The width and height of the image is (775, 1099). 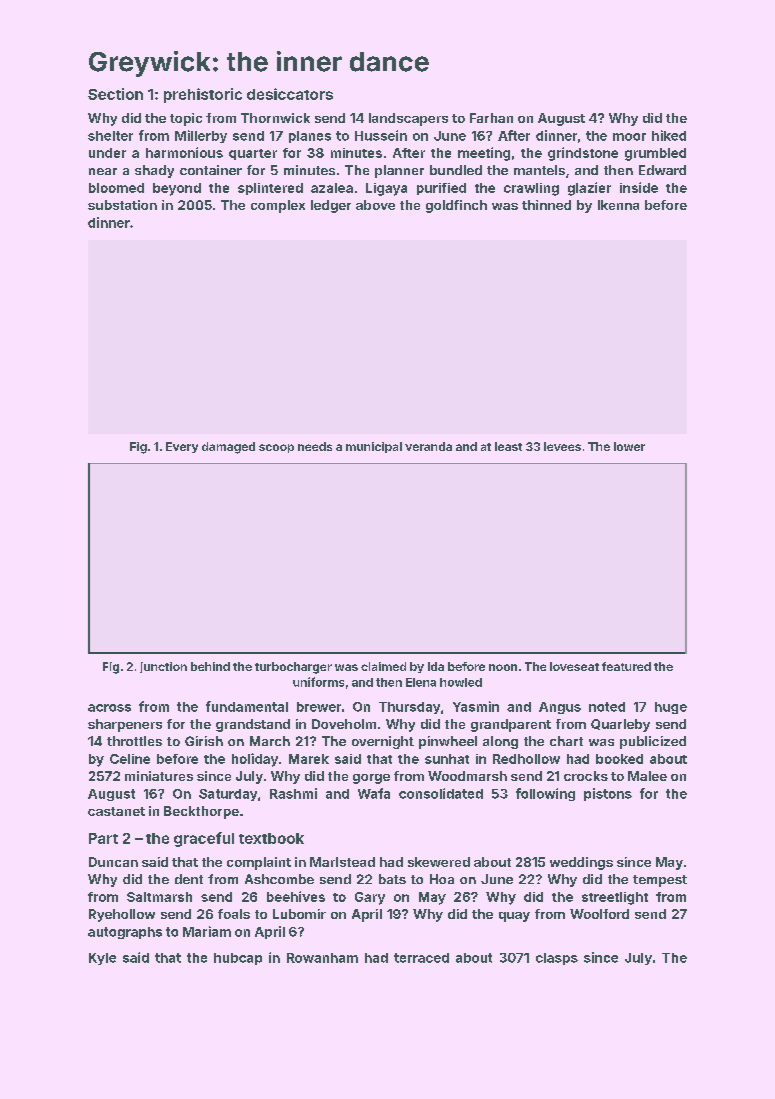 What do you see at coordinates (566, 741) in the image?
I see `chart` at bounding box center [566, 741].
